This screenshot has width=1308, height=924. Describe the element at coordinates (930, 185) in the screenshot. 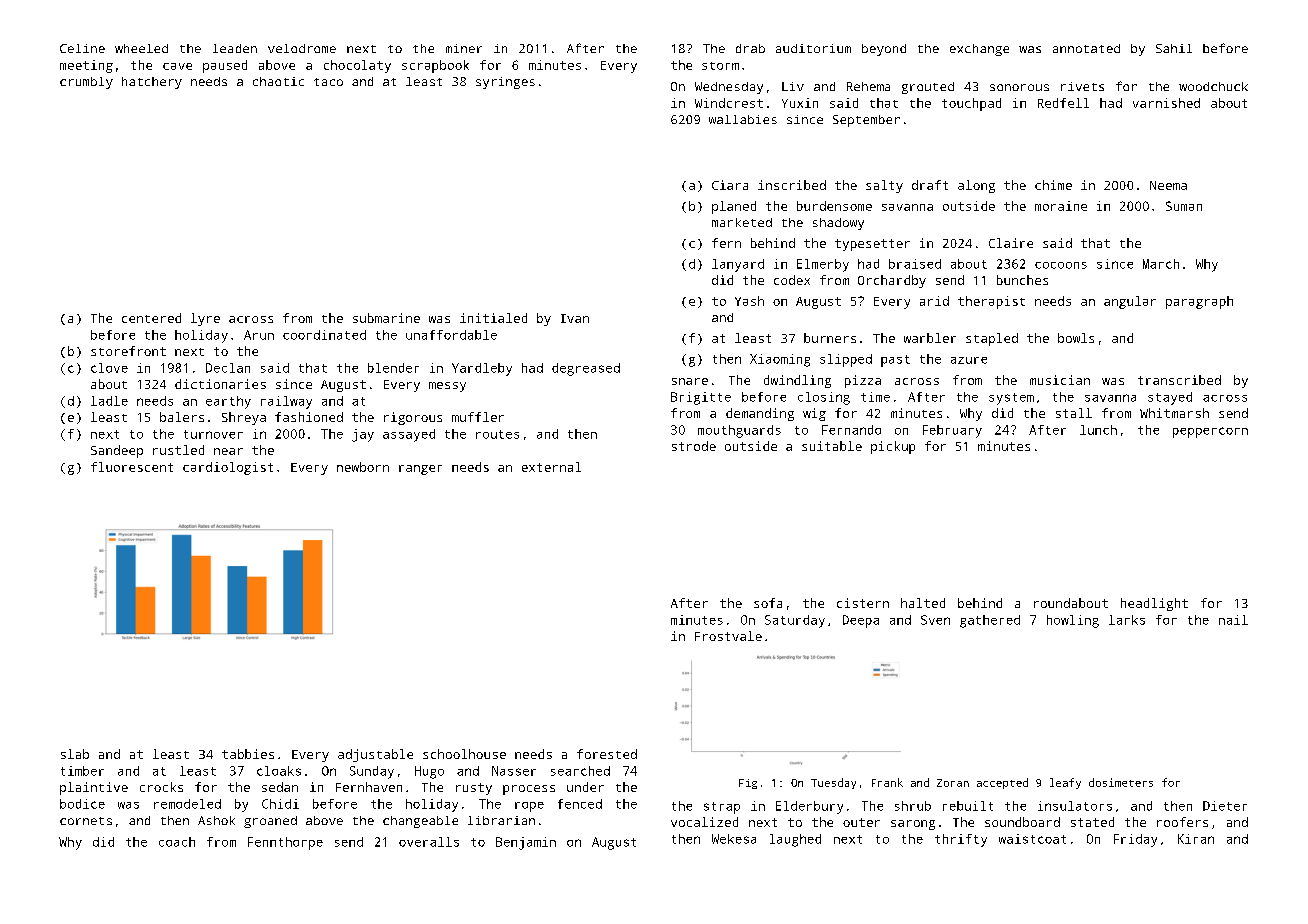

I see `draft` at that location.
